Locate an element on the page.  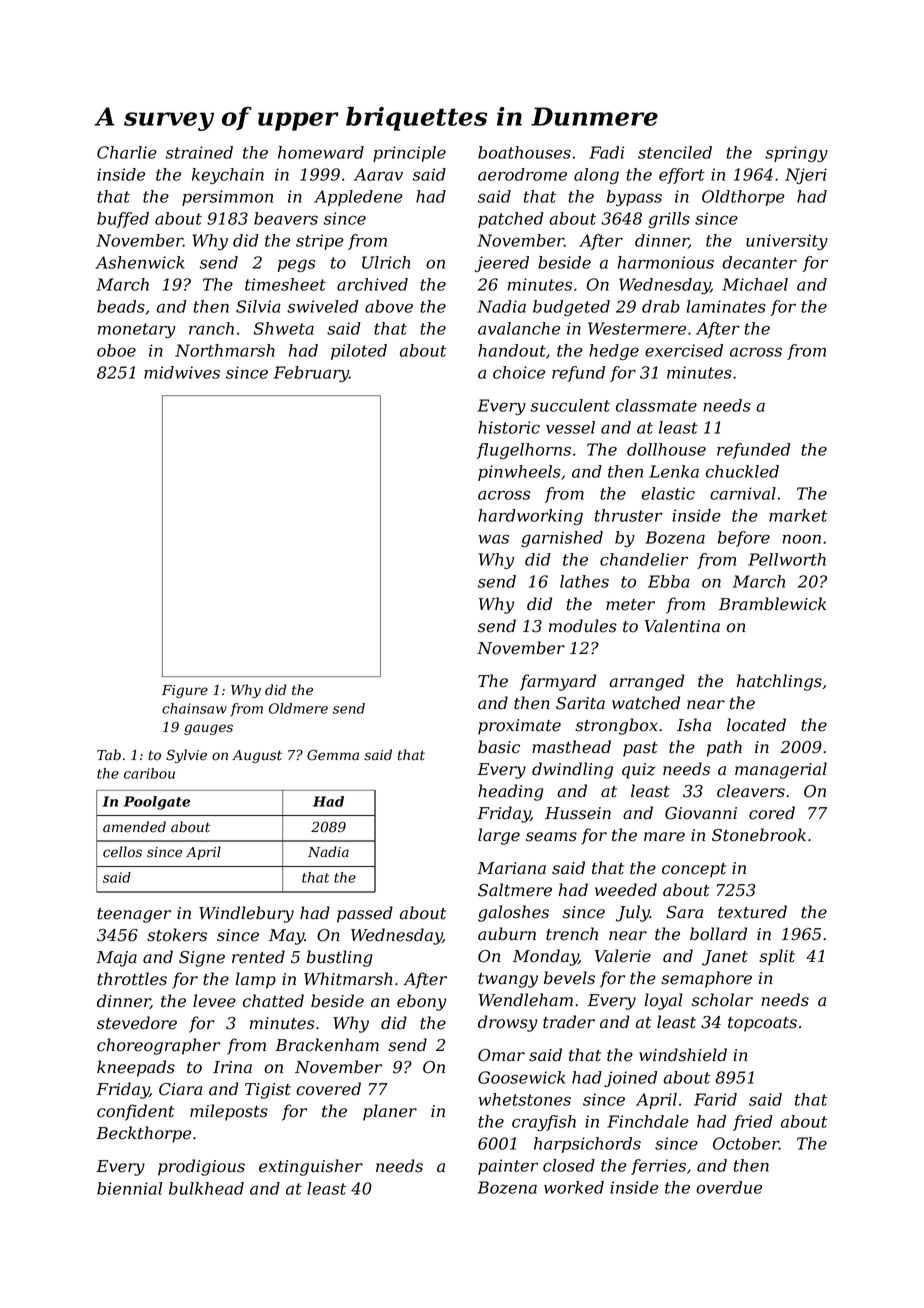
midwives is located at coordinates (182, 372).
